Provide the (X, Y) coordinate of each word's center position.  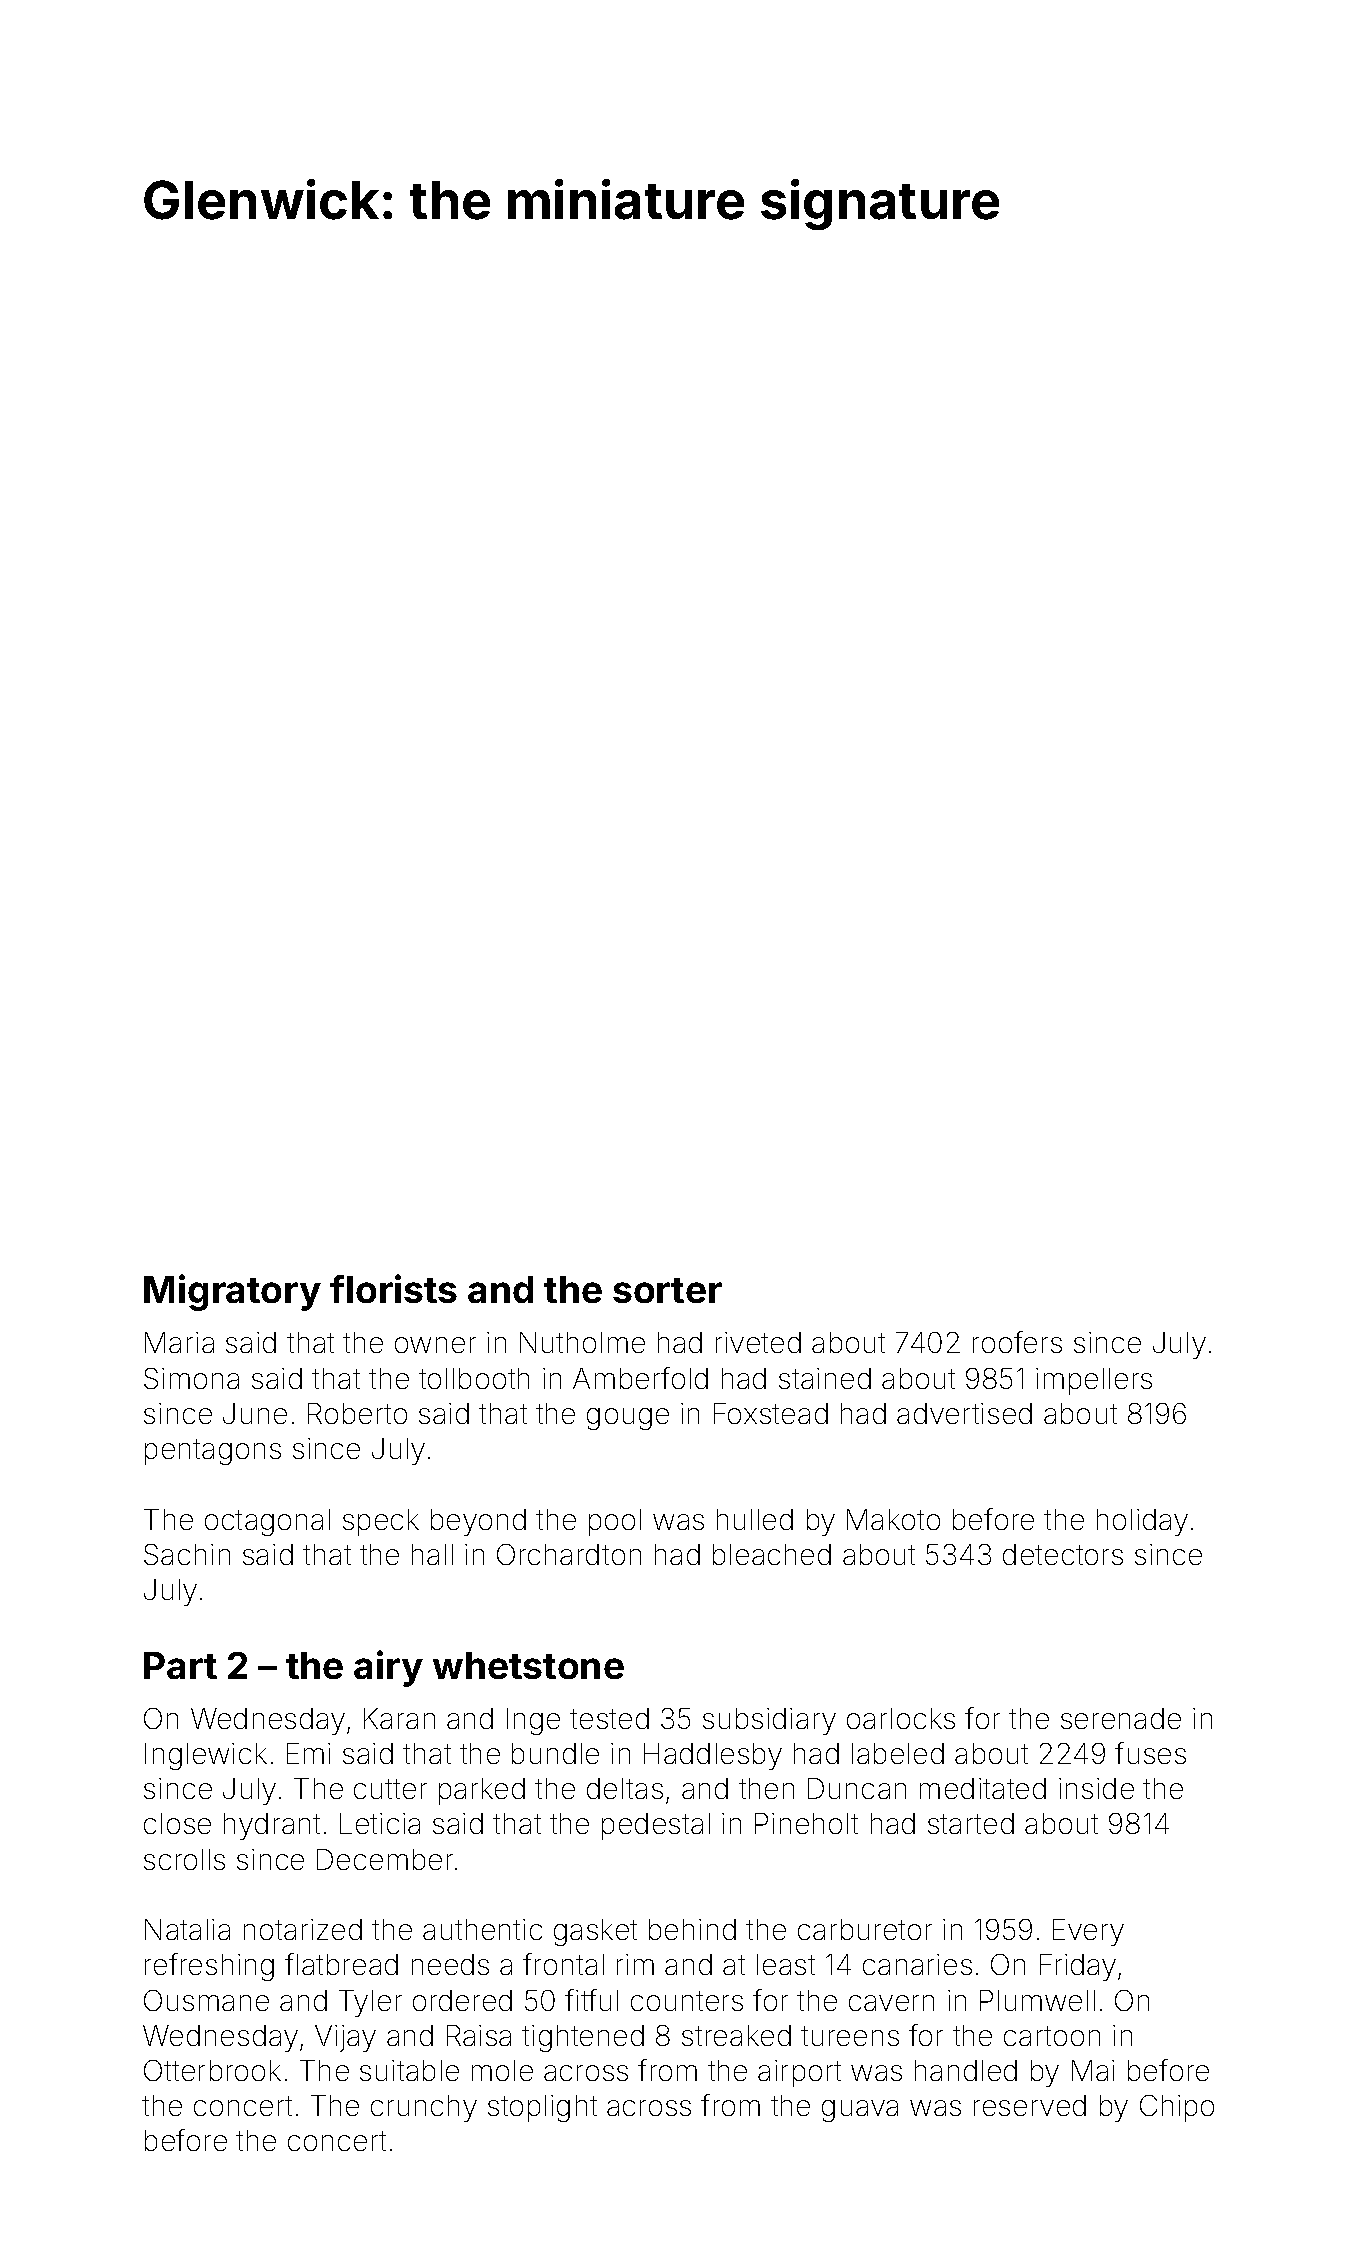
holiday (1142, 1522)
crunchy (424, 2108)
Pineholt (806, 1823)
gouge (628, 1419)
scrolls (184, 1859)
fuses (1150, 1753)
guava (860, 2111)
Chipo (1177, 2108)
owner (435, 1345)
